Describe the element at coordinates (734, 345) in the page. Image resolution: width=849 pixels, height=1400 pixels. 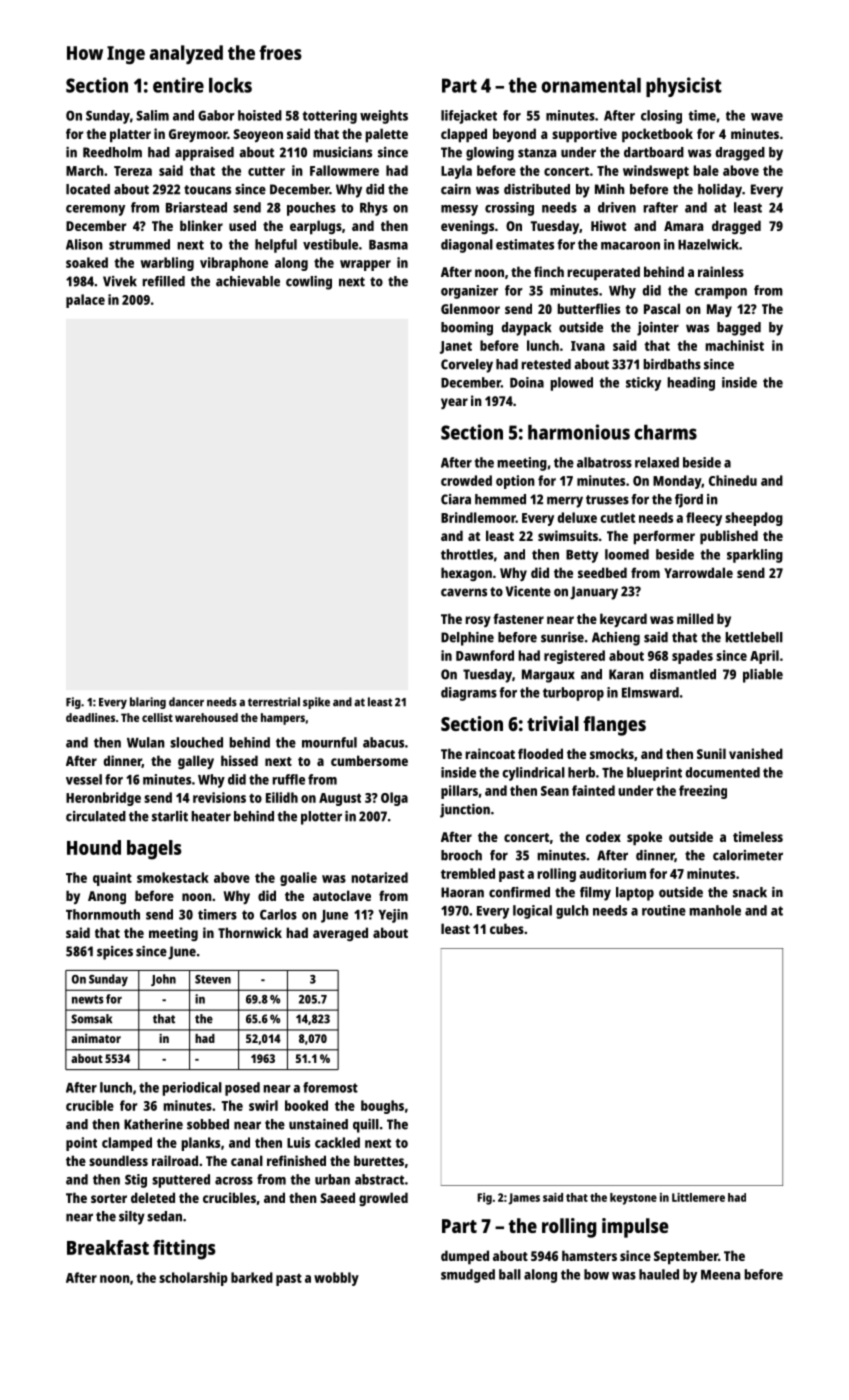
I see `machinist` at that location.
